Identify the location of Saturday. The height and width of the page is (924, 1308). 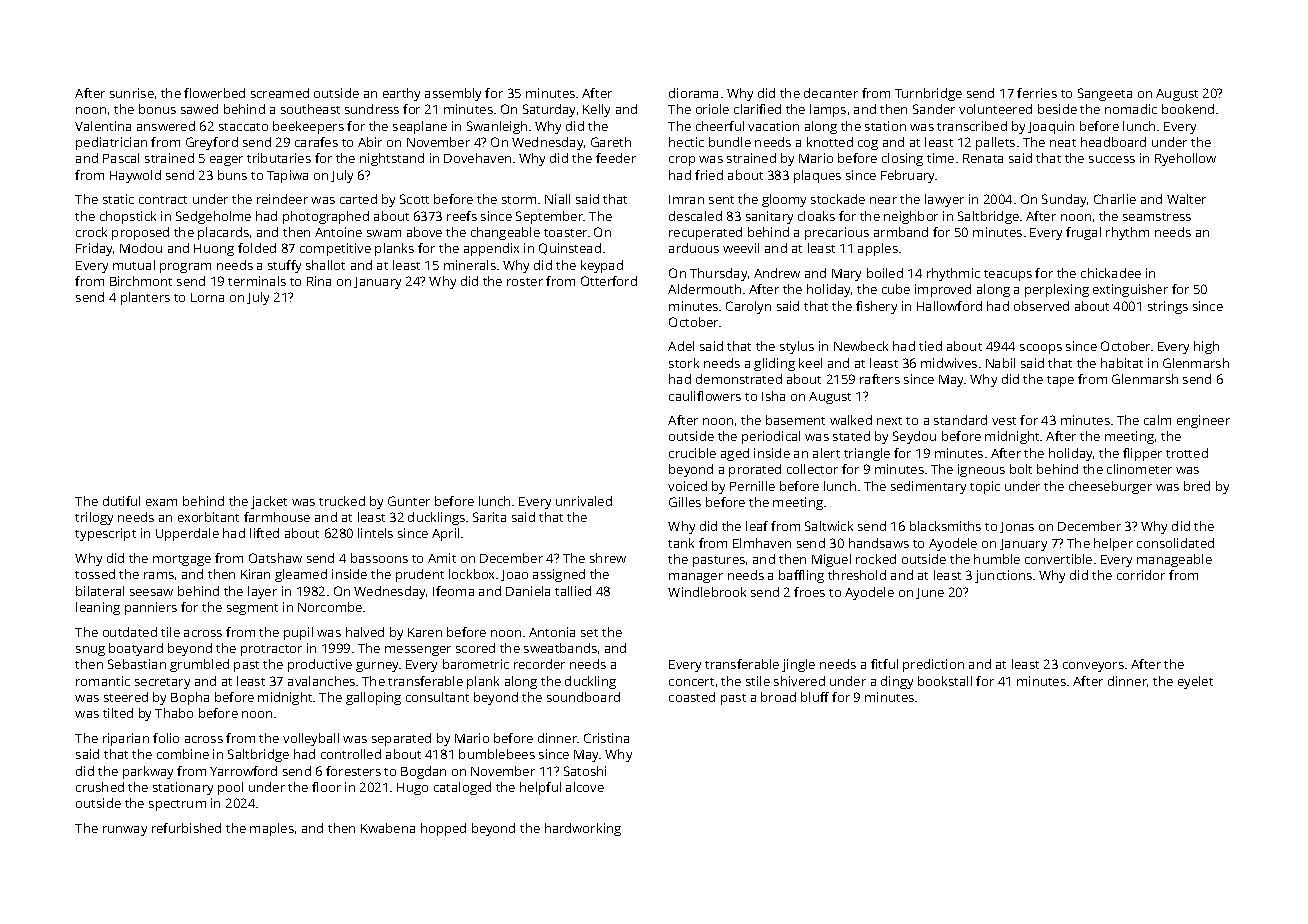
(549, 110).
